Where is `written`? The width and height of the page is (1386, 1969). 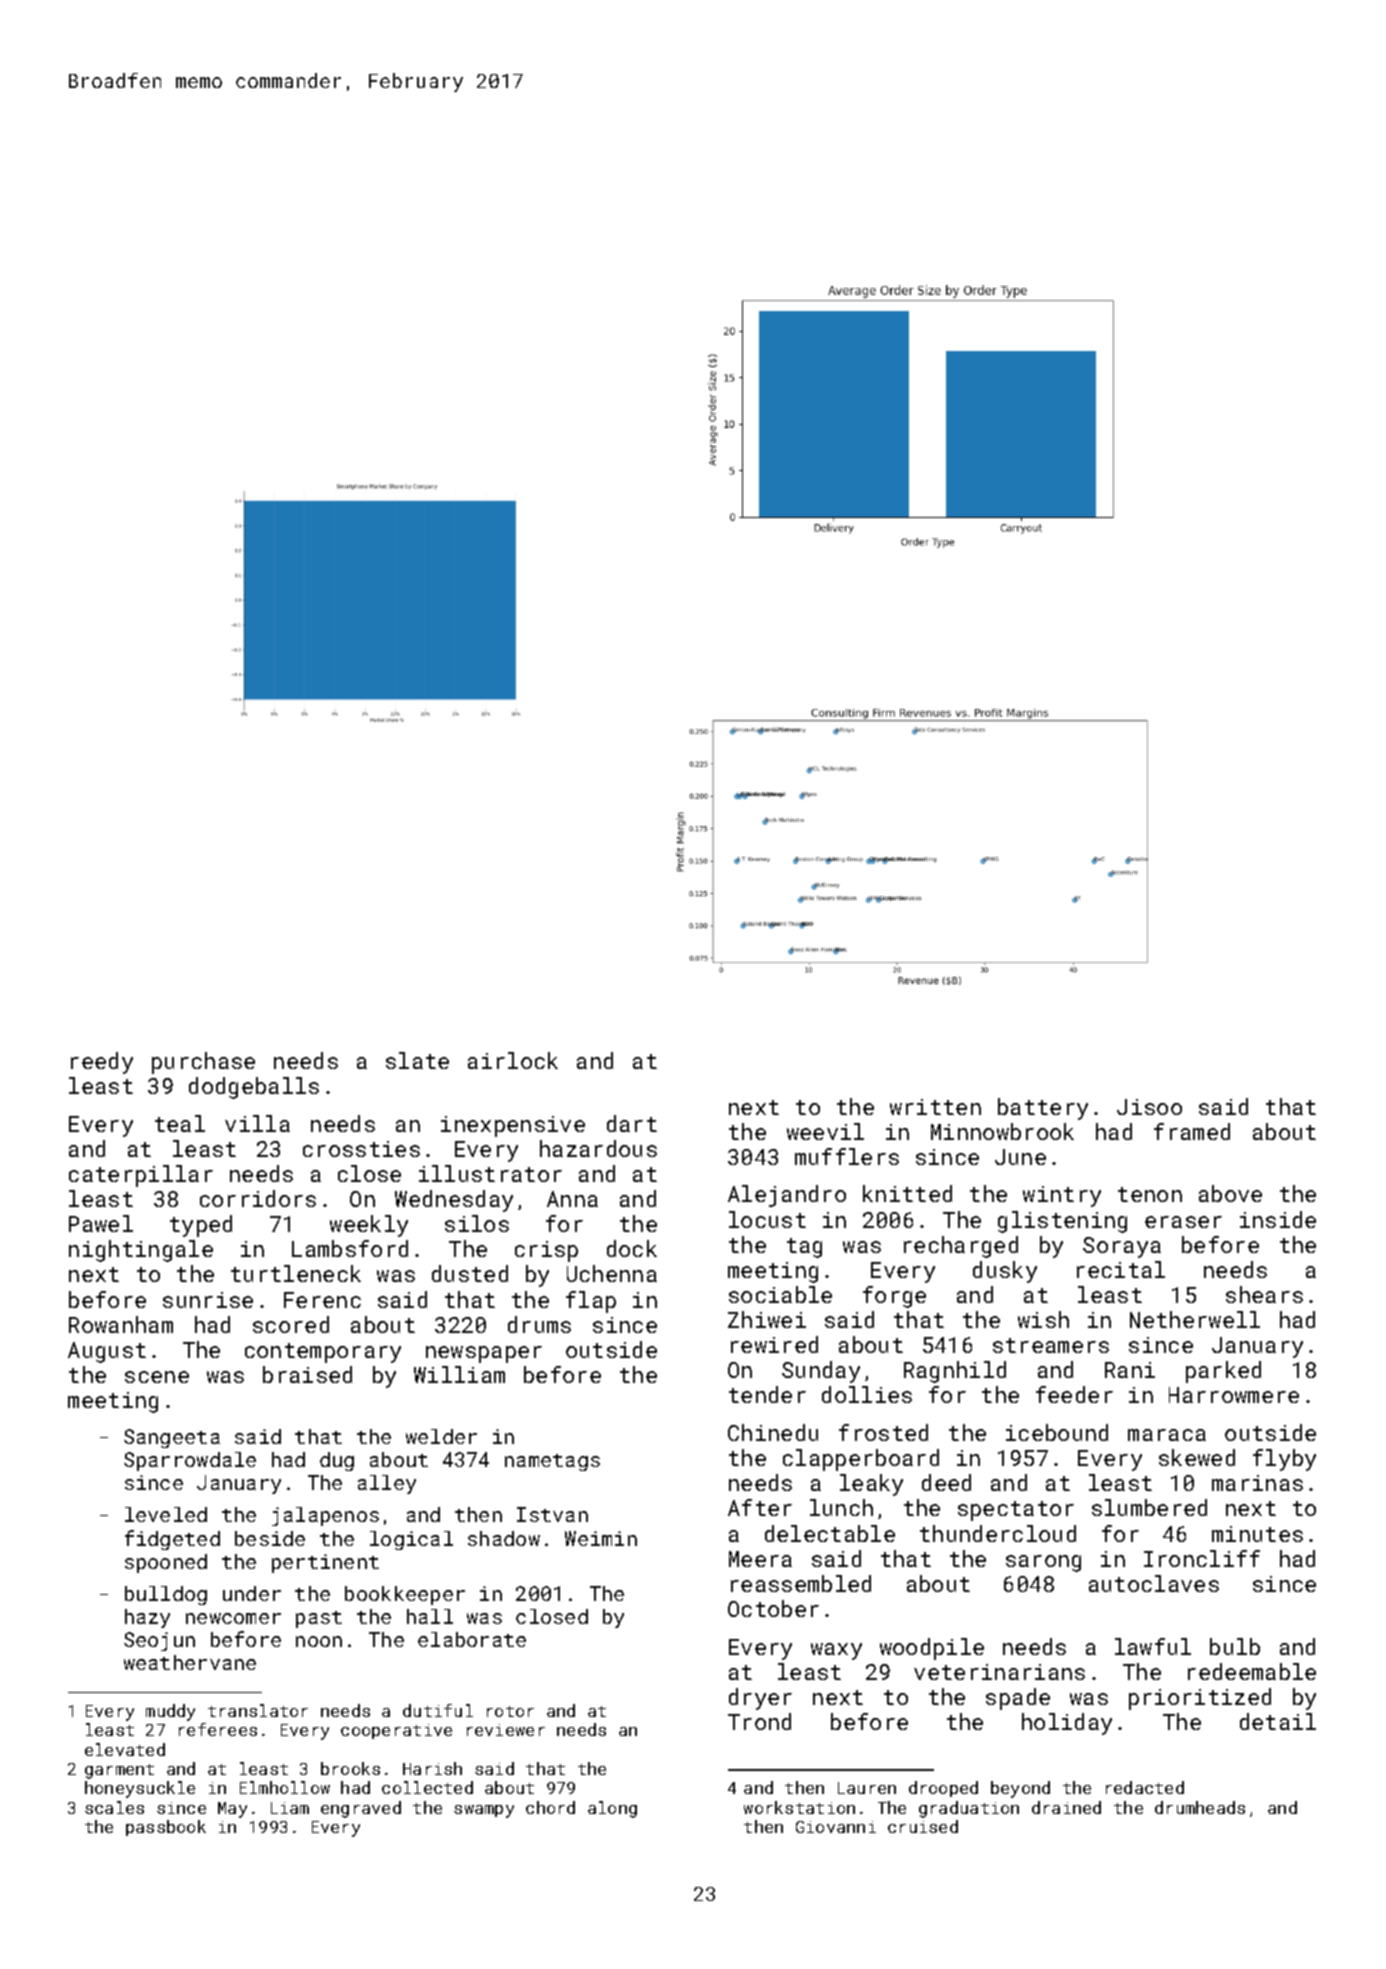 written is located at coordinates (935, 1107).
